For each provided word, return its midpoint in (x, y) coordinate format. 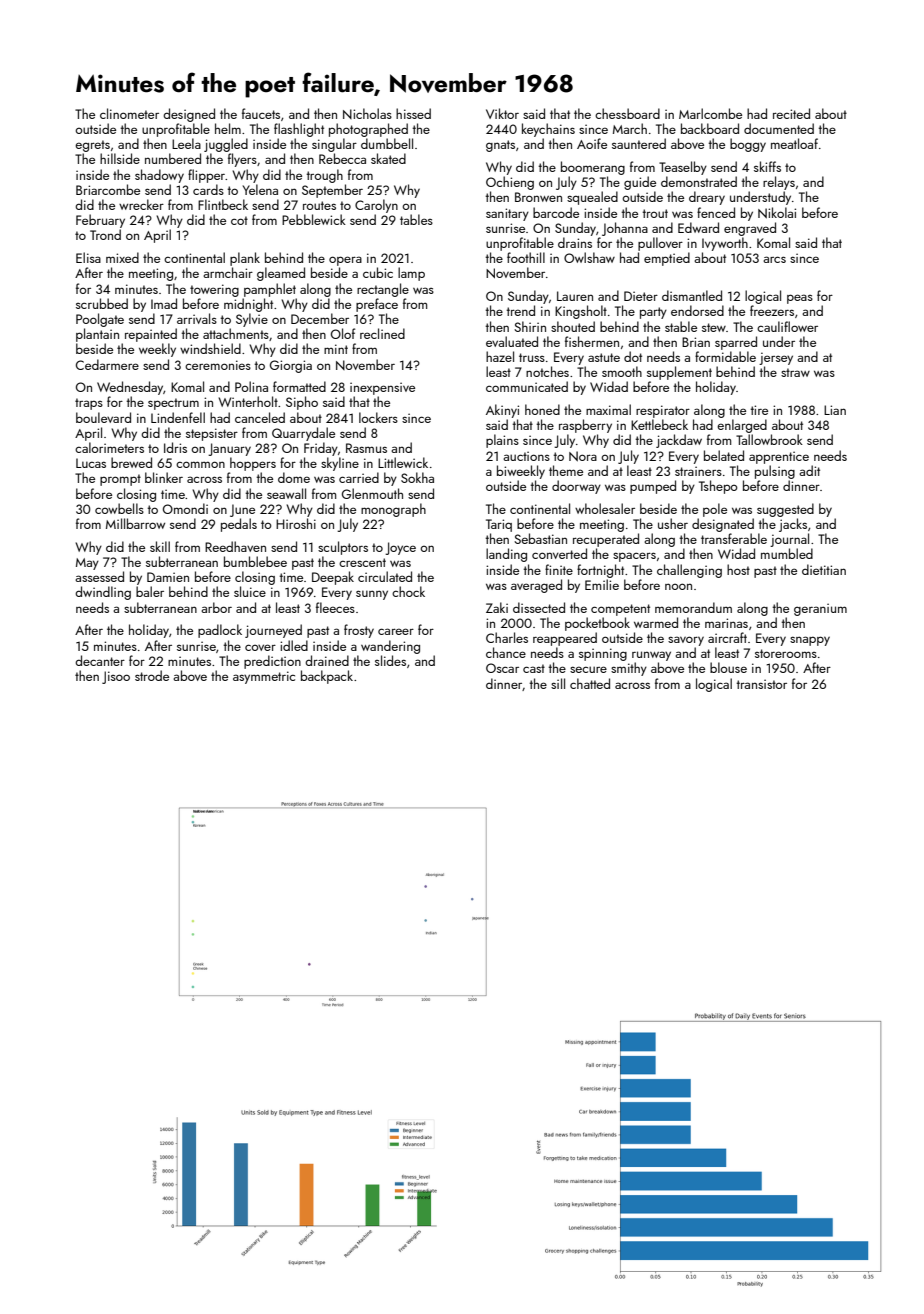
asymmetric (264, 677)
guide (640, 183)
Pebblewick (314, 219)
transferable (734, 538)
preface (377, 305)
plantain (97, 335)
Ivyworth (725, 244)
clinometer (129, 113)
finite (559, 569)
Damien (168, 577)
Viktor (502, 113)
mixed (122, 257)
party (653, 313)
